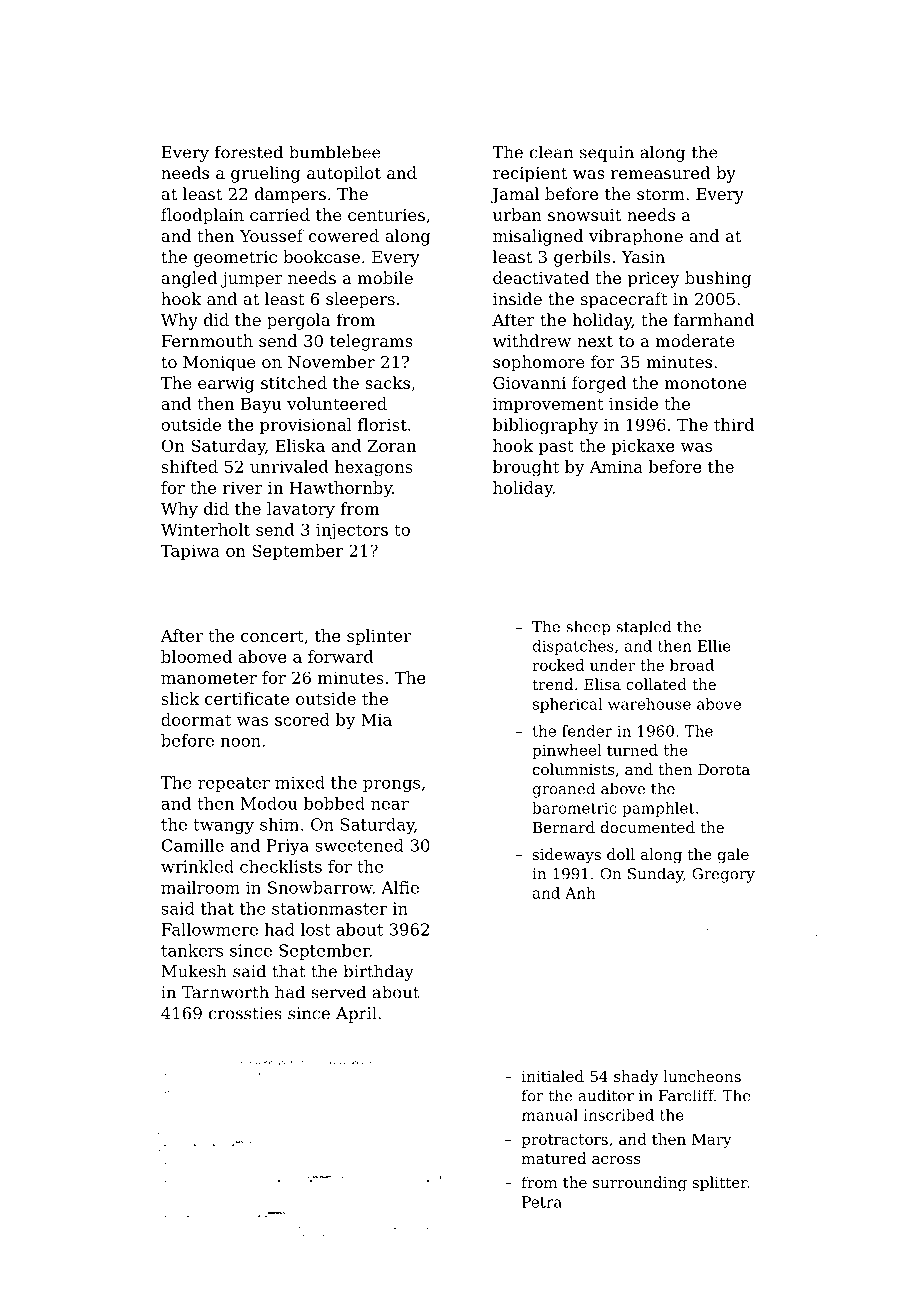 The width and height of the image is (924, 1311). Describe the element at coordinates (391, 785) in the image. I see `prongs` at that location.
